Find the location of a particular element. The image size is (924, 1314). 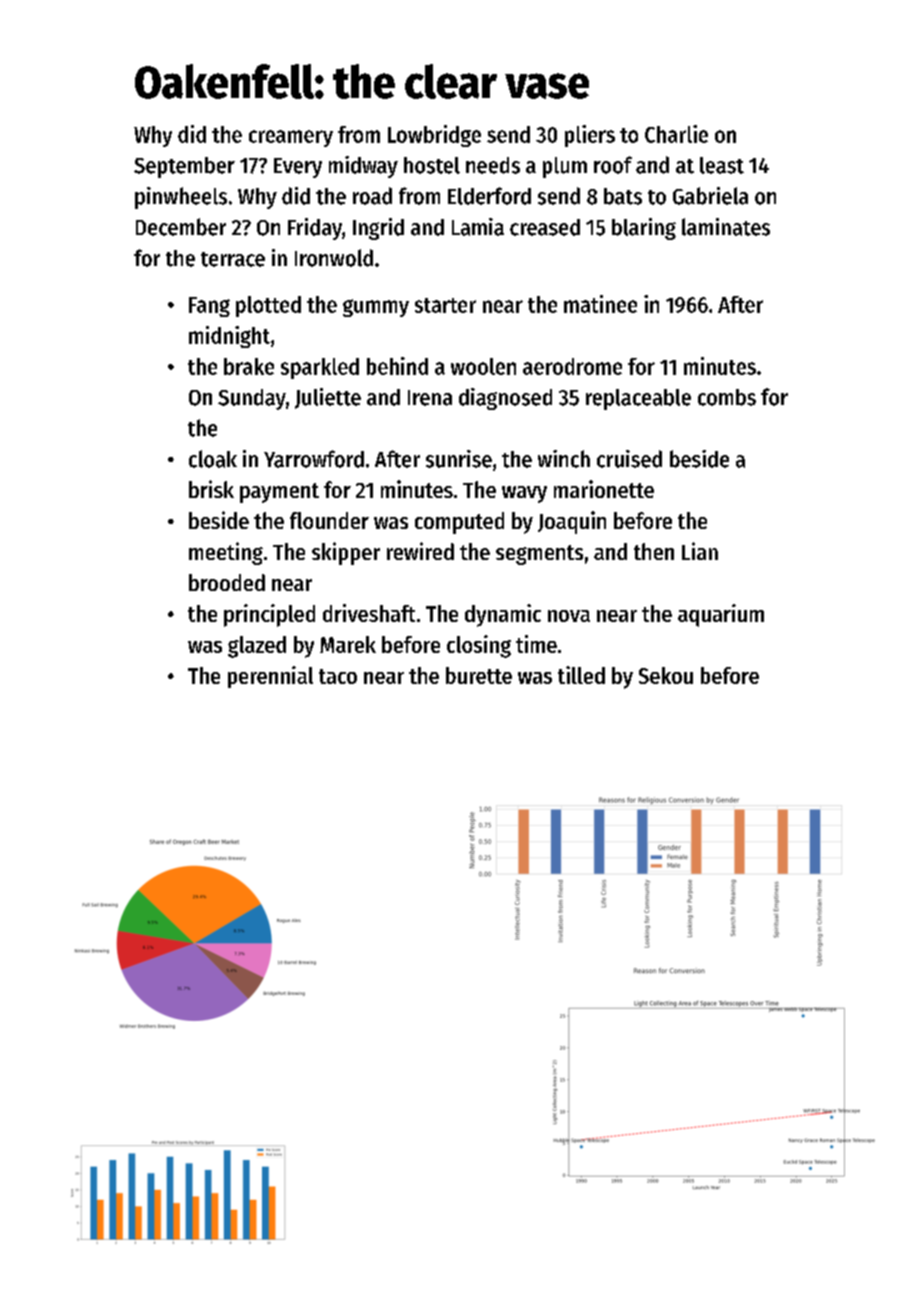

Ironwold is located at coordinates (334, 258).
